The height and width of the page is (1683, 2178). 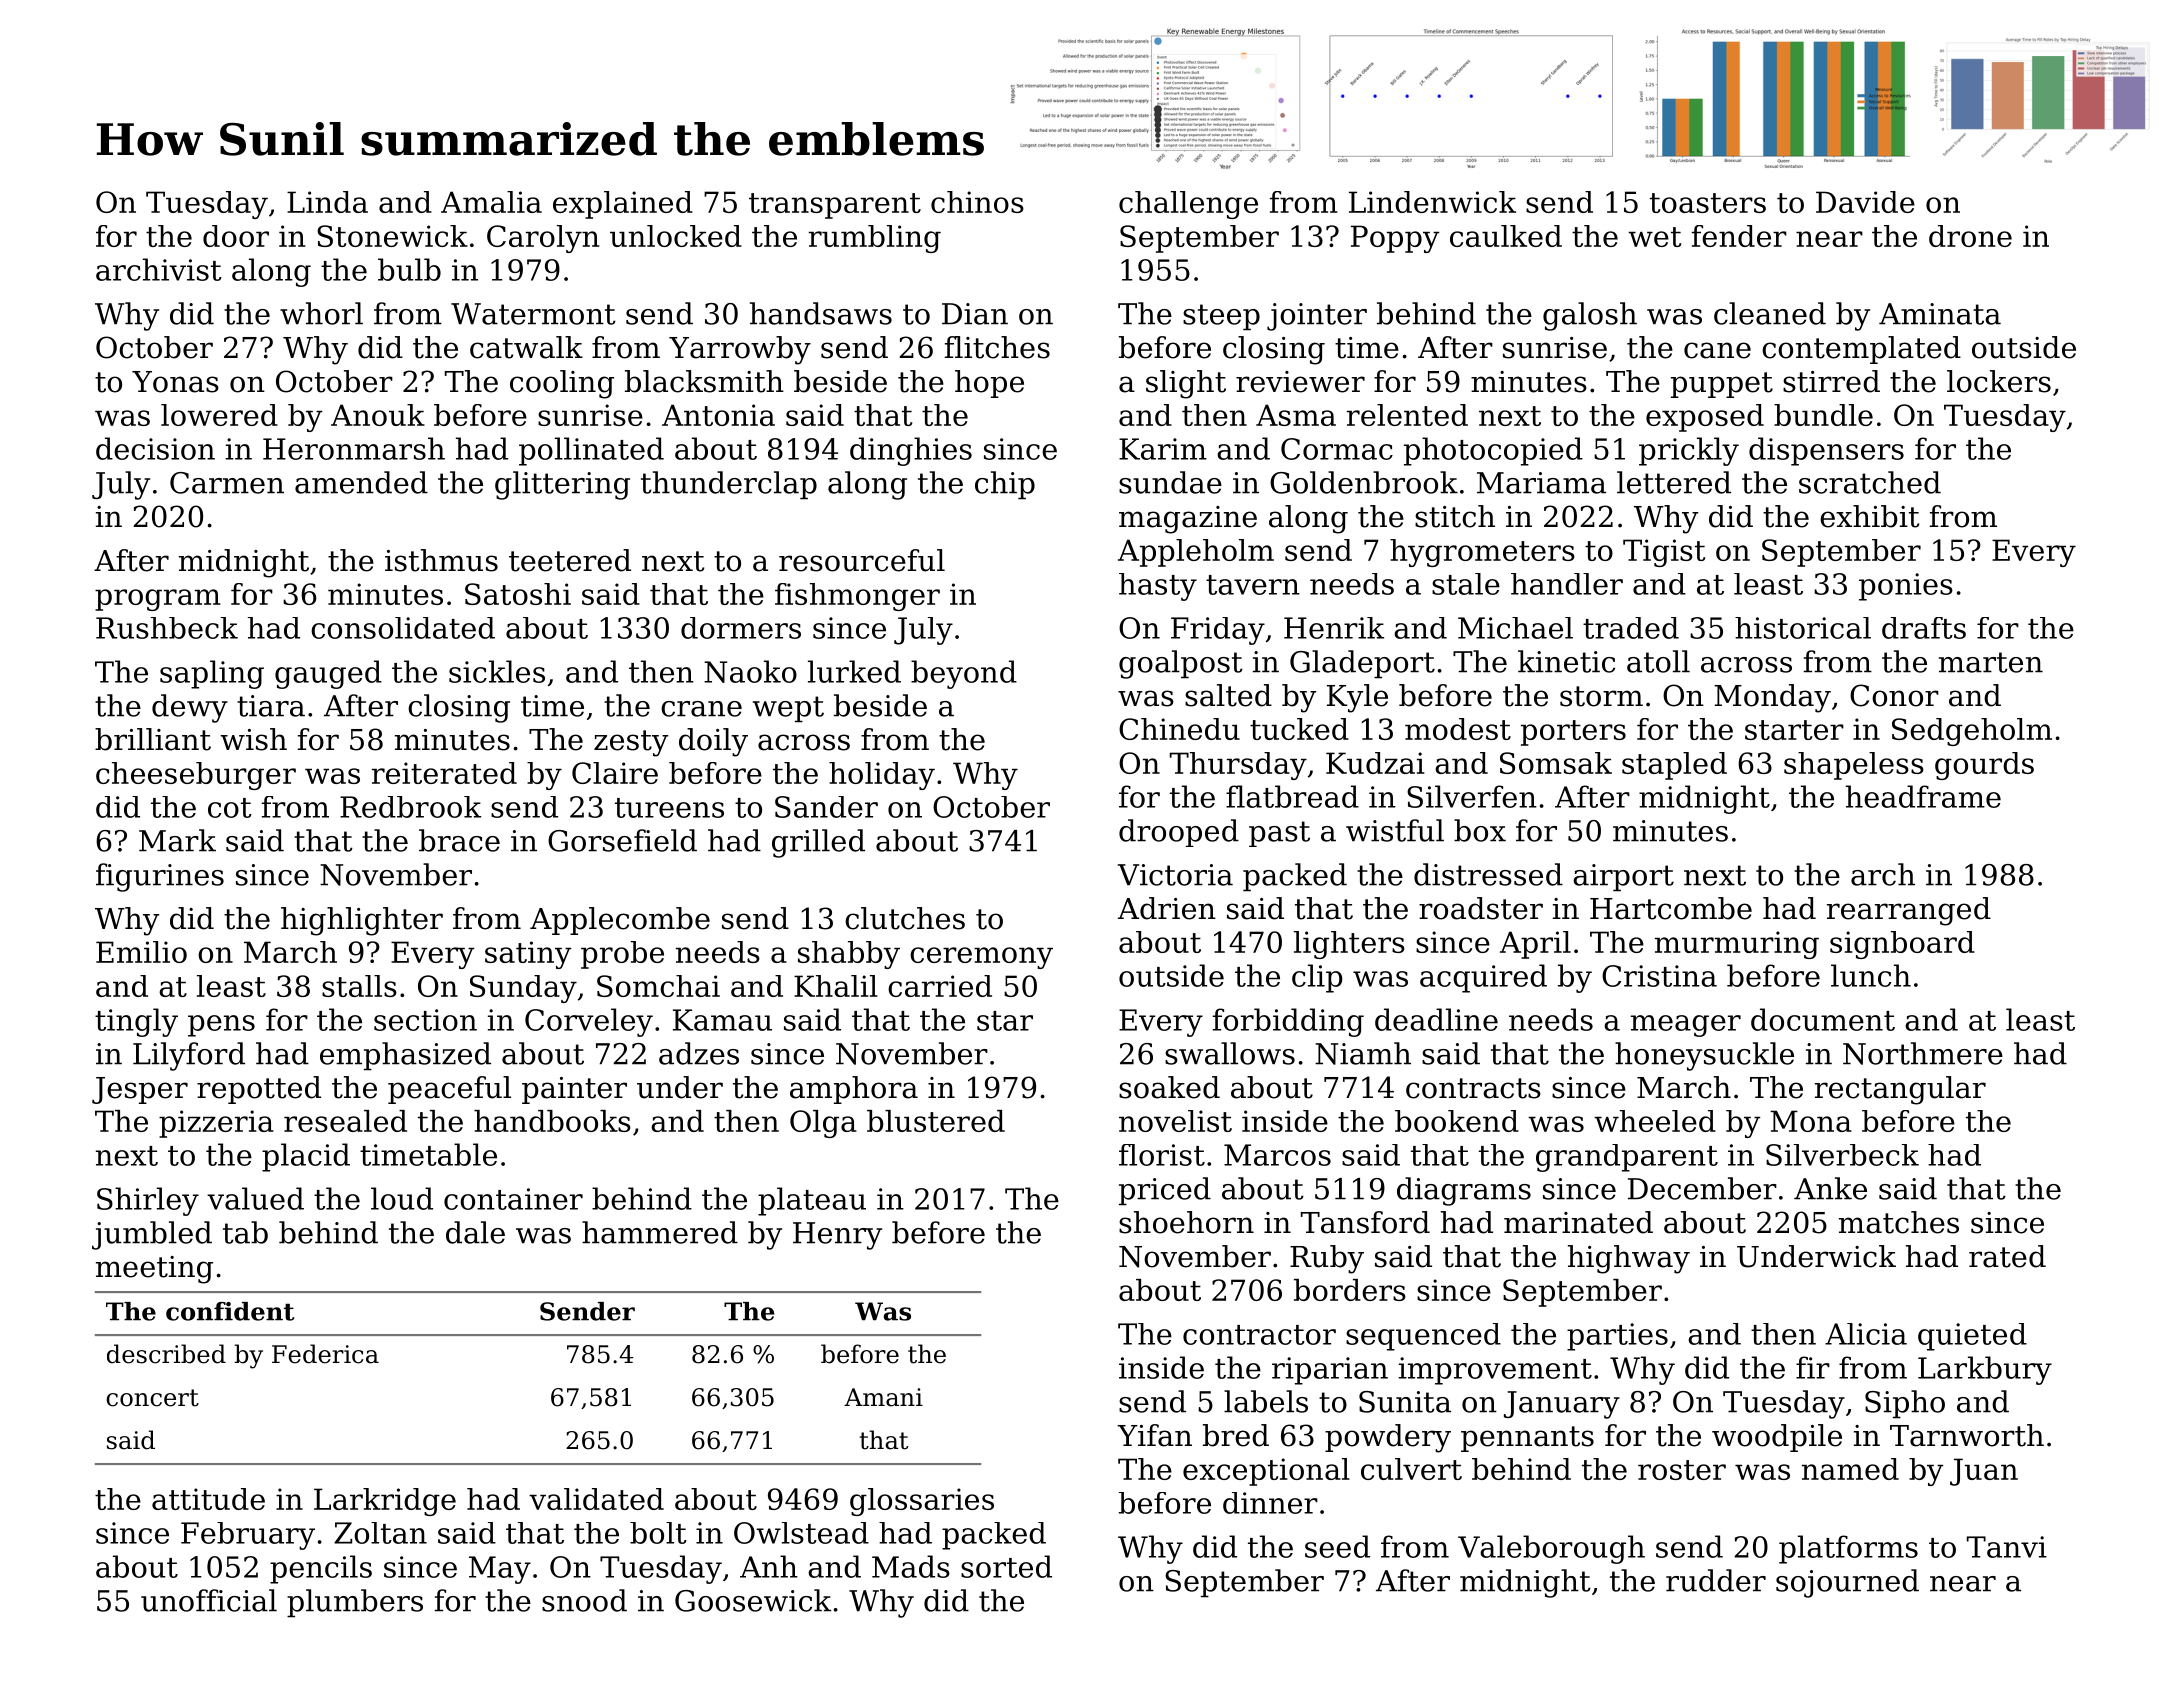 What do you see at coordinates (574, 1090) in the page?
I see `painter` at bounding box center [574, 1090].
